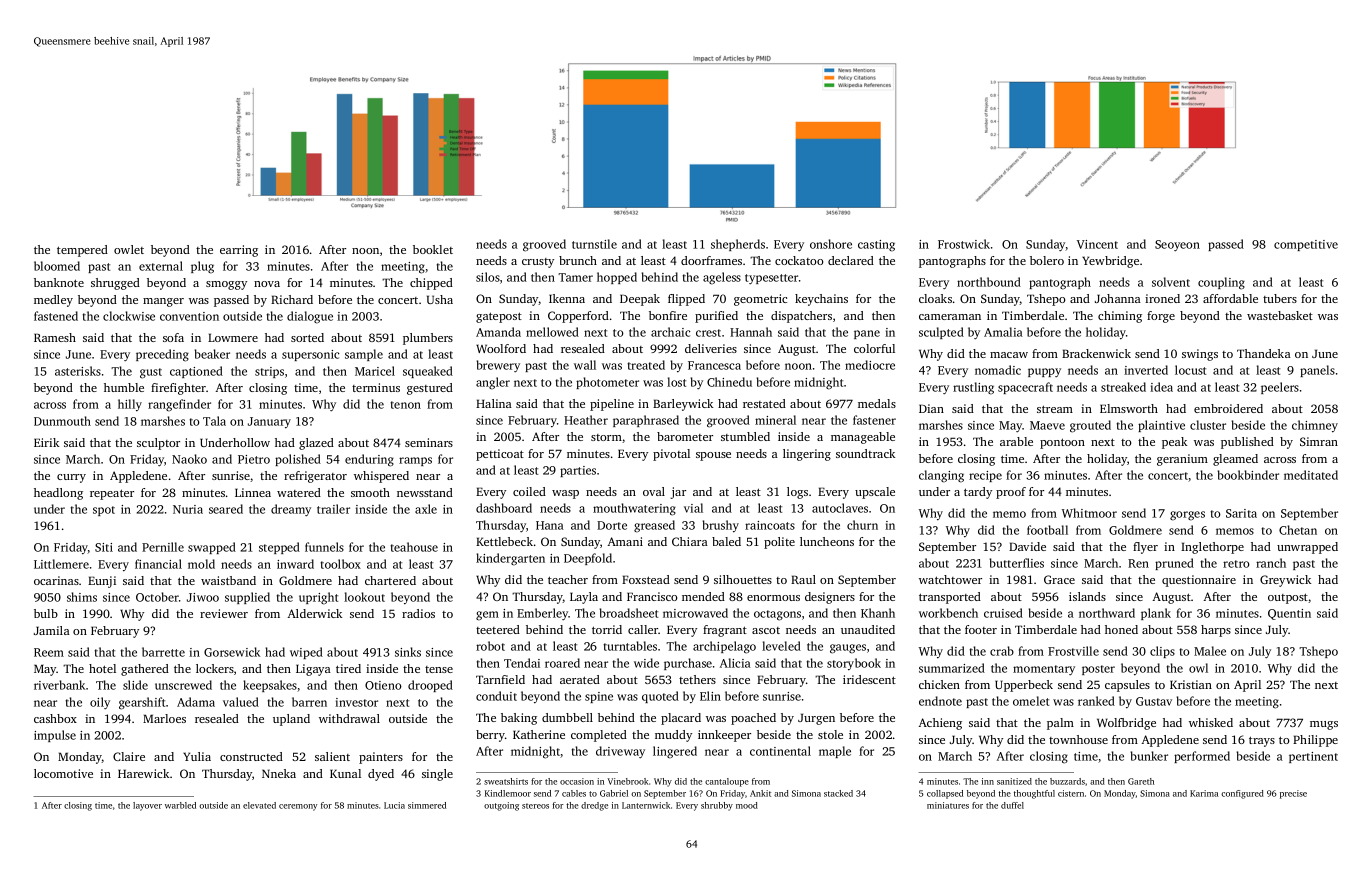 Image resolution: width=1372 pixels, height=887 pixels. What do you see at coordinates (189, 316) in the screenshot?
I see `convention` at bounding box center [189, 316].
